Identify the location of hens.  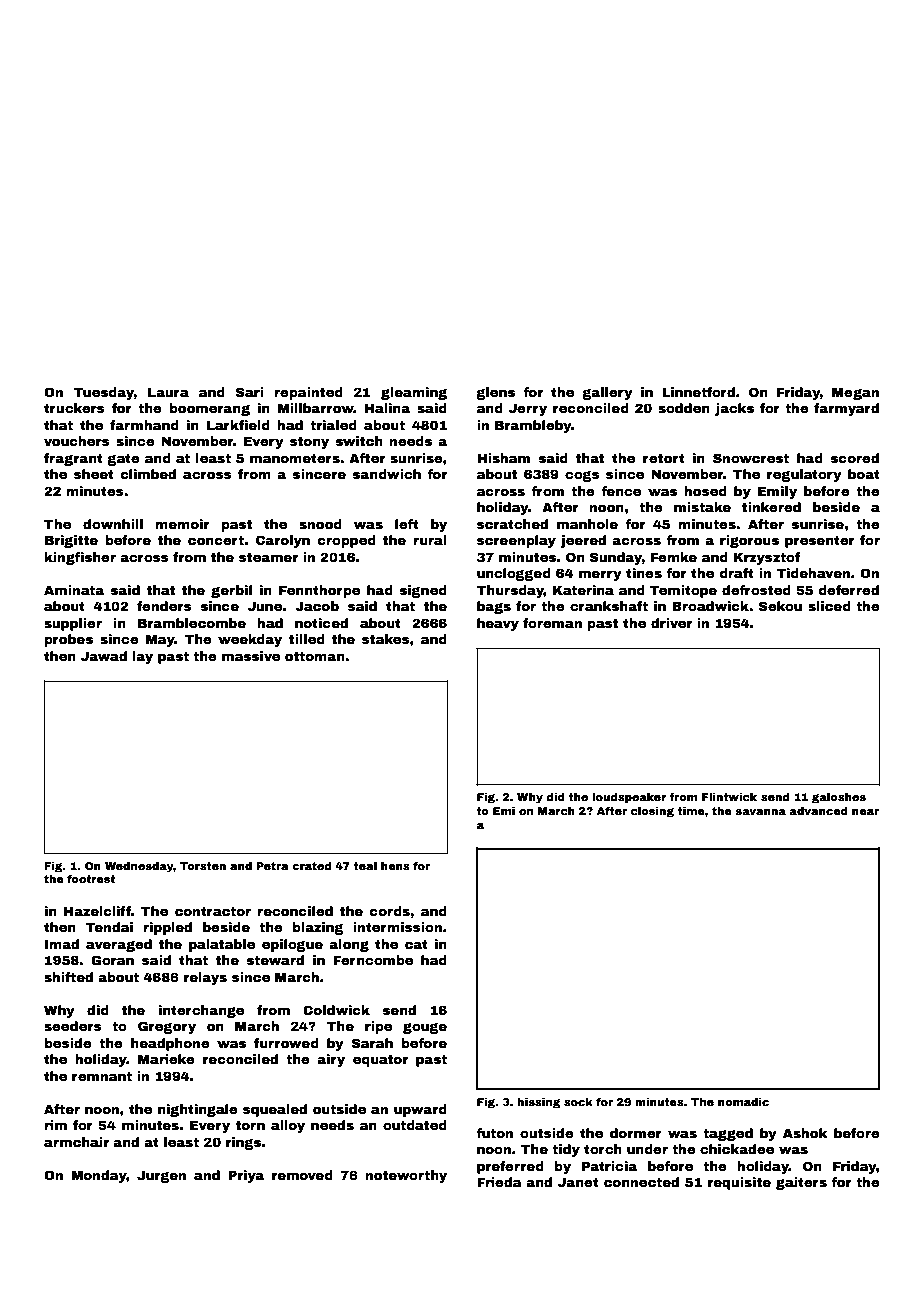
(395, 866).
